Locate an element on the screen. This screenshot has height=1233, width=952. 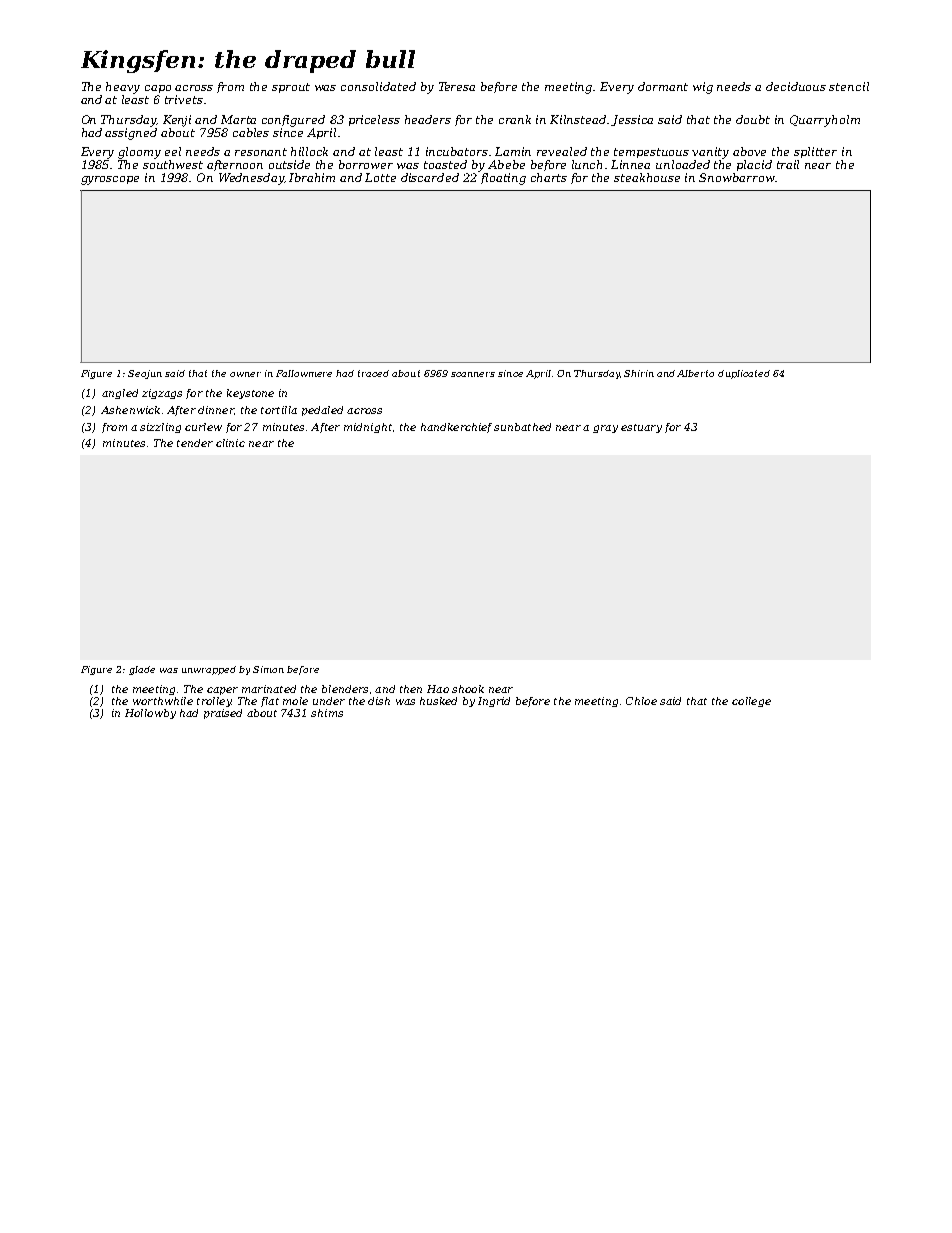
gyroscope is located at coordinates (110, 180).
